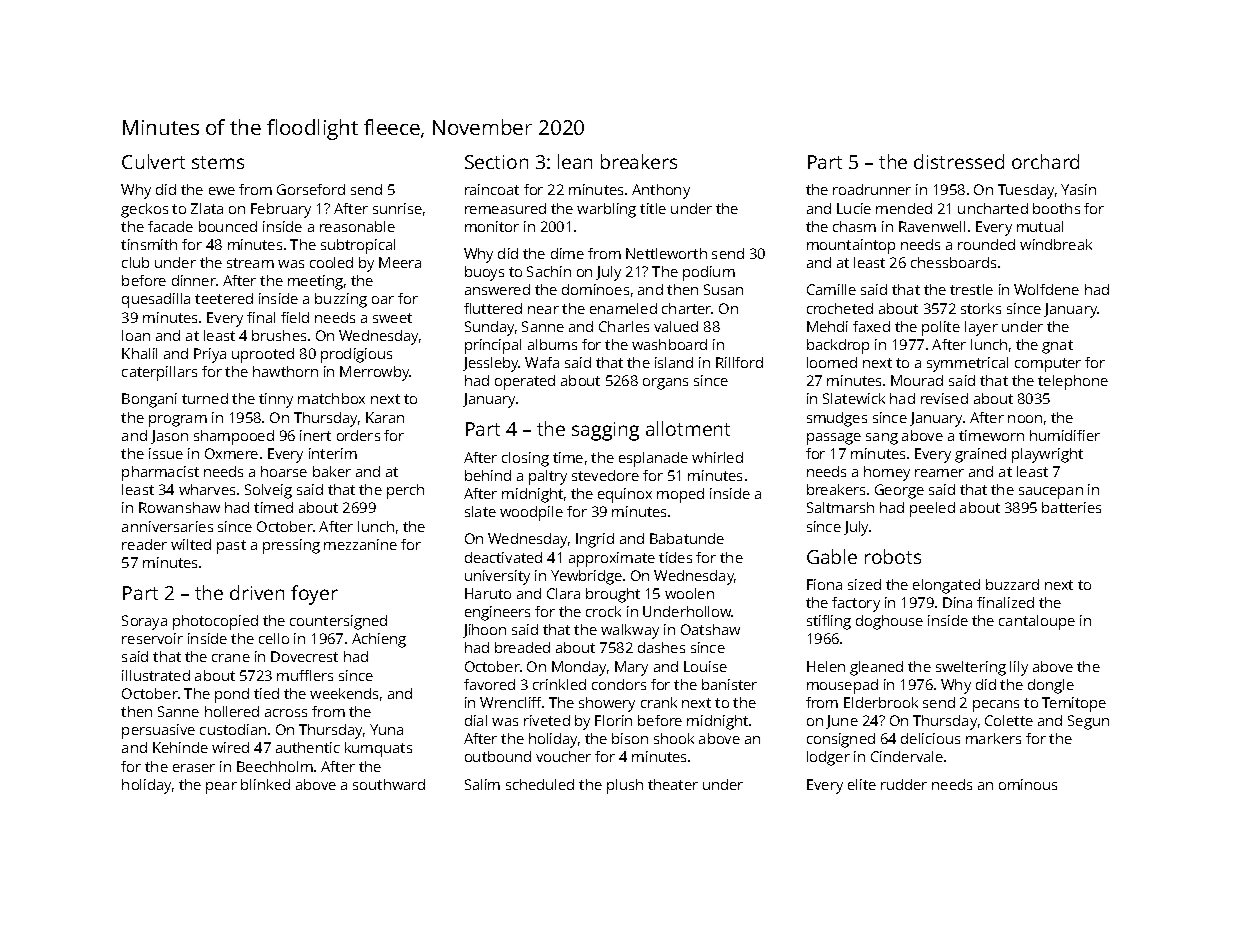 The image size is (1233, 952). I want to click on blinked, so click(265, 784).
